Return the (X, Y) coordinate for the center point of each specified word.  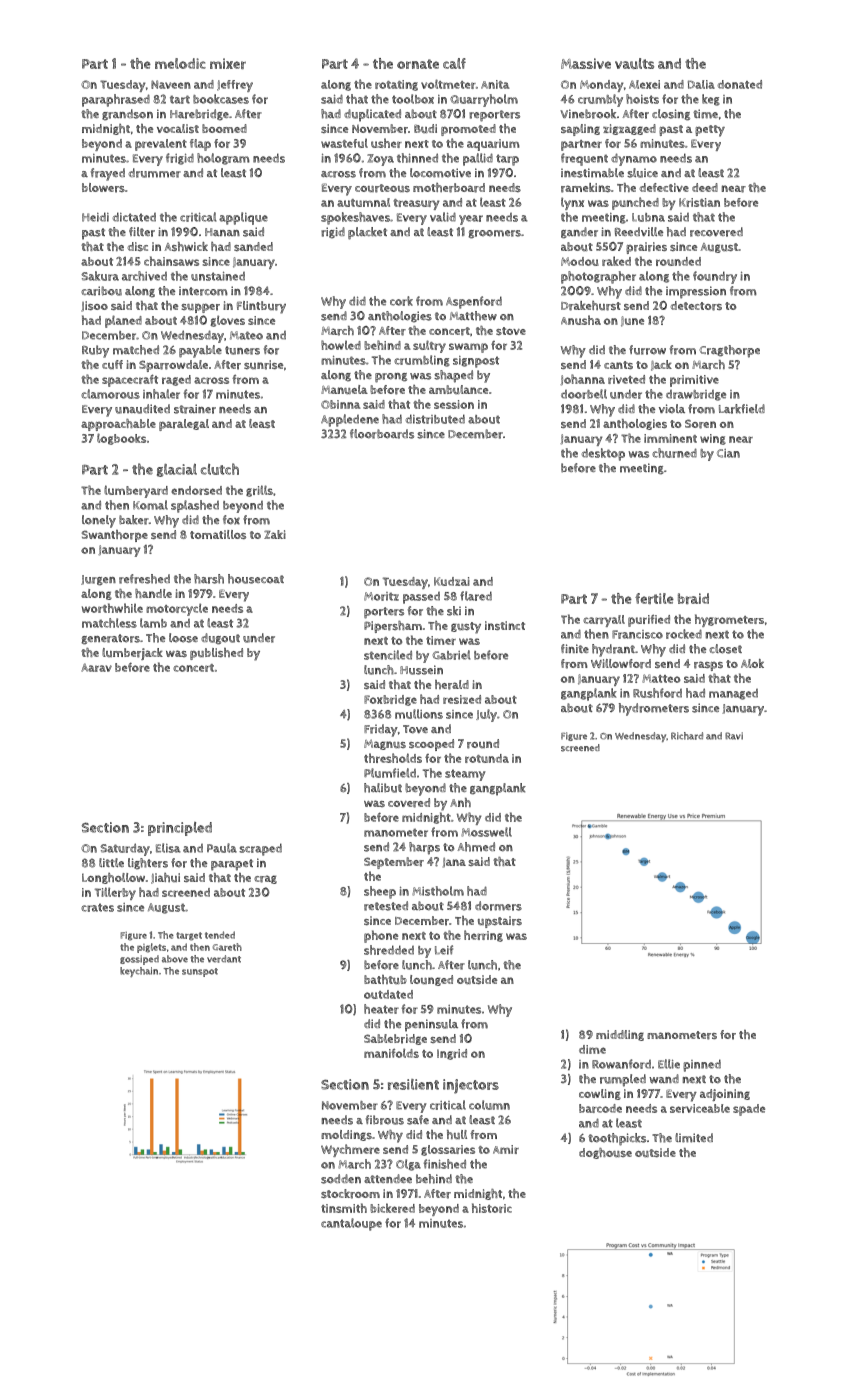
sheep (380, 892)
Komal (150, 505)
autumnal (363, 202)
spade (749, 1110)
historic (492, 1208)
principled (180, 829)
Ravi (734, 736)
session (454, 404)
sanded (253, 246)
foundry (715, 277)
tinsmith (344, 1208)
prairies (646, 248)
